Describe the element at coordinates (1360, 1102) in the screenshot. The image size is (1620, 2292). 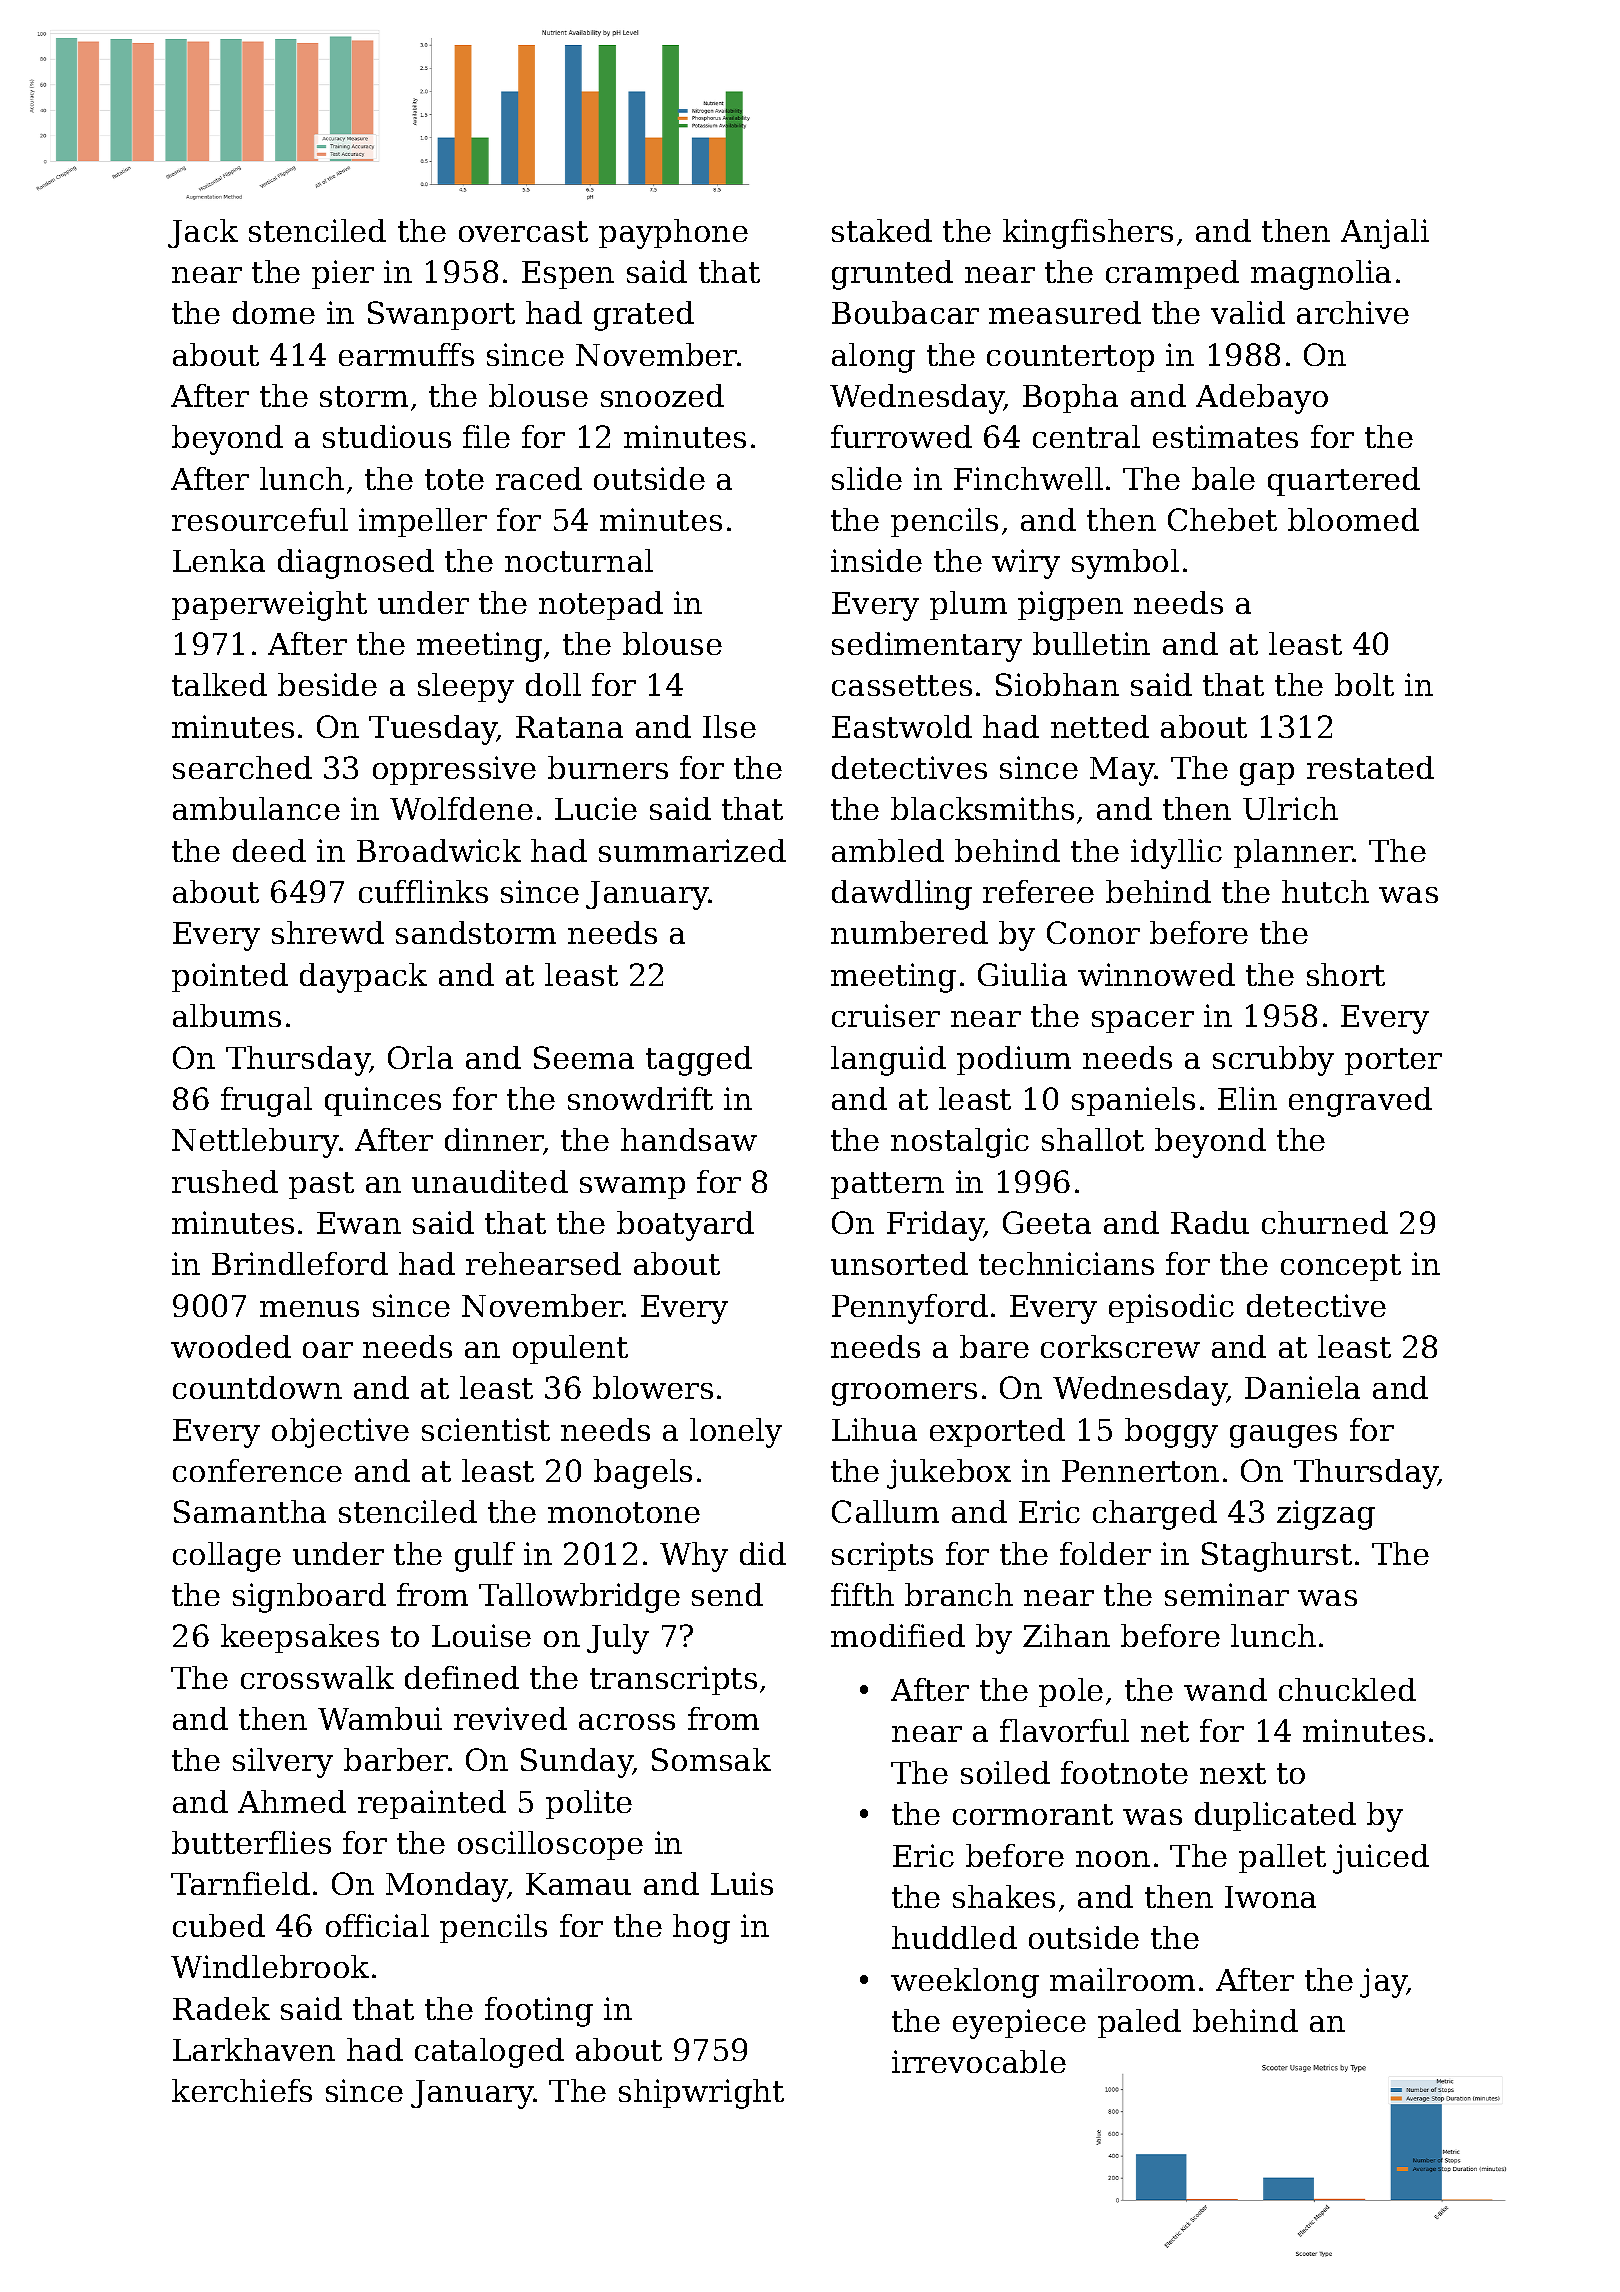
I see `engraved` at that location.
